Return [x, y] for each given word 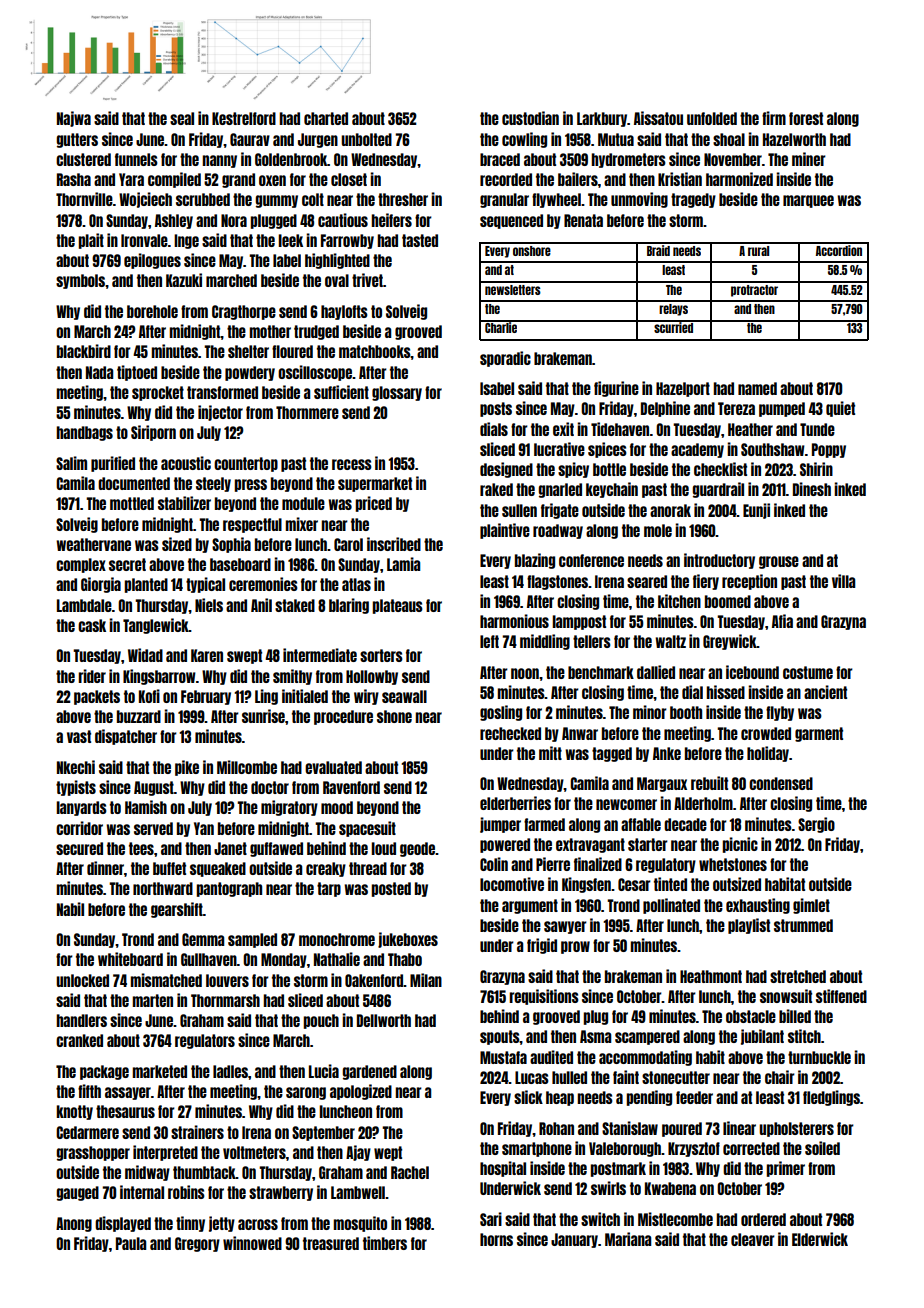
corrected [751, 1148]
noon [525, 673]
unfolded [712, 118]
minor [650, 712]
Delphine [665, 409]
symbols [80, 281]
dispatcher [126, 737]
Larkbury [602, 119]
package [104, 1072]
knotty [74, 1112]
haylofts [344, 312]
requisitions [544, 997]
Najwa [74, 119]
